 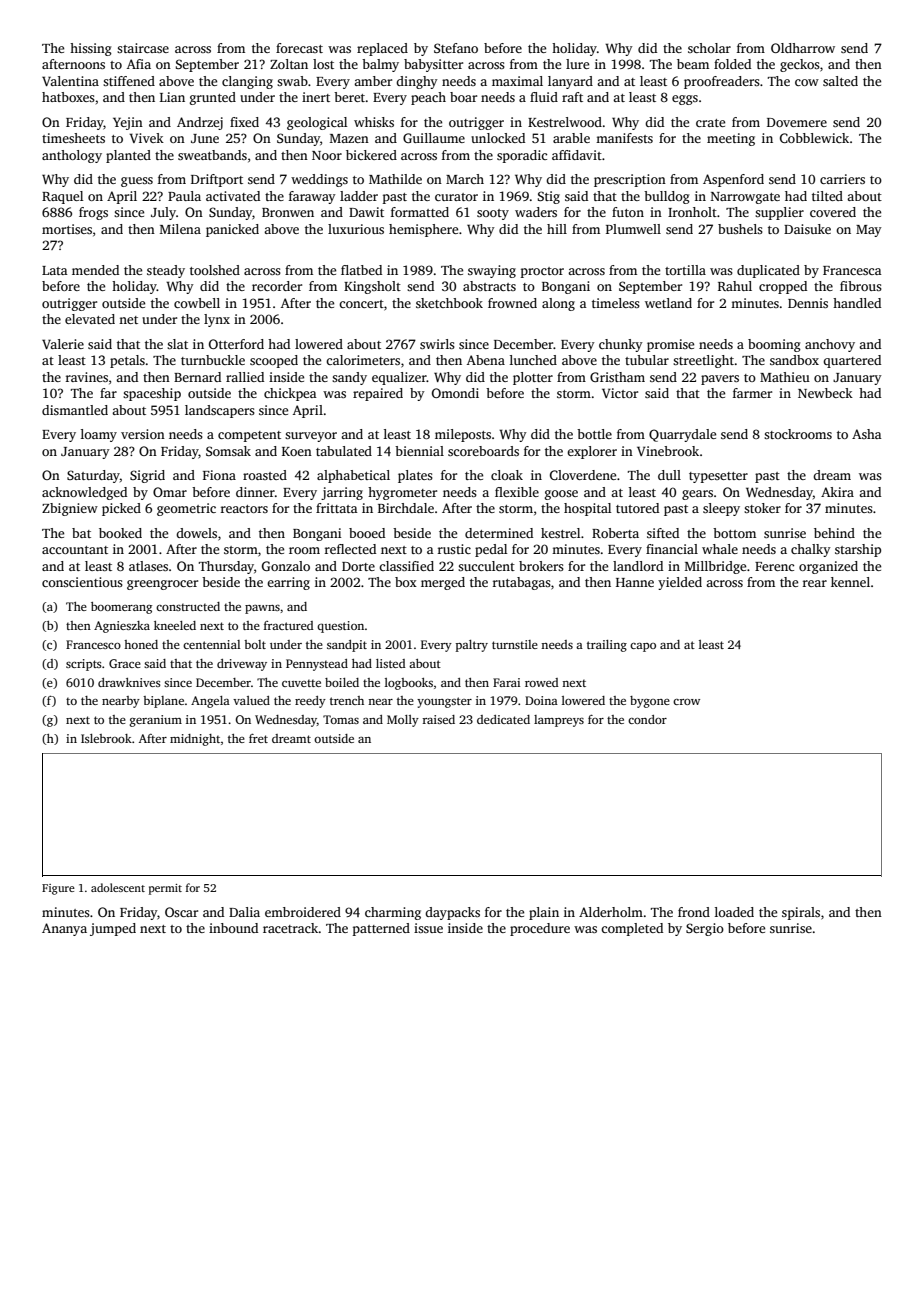 What do you see at coordinates (449, 303) in the document?
I see `sketchbook` at bounding box center [449, 303].
